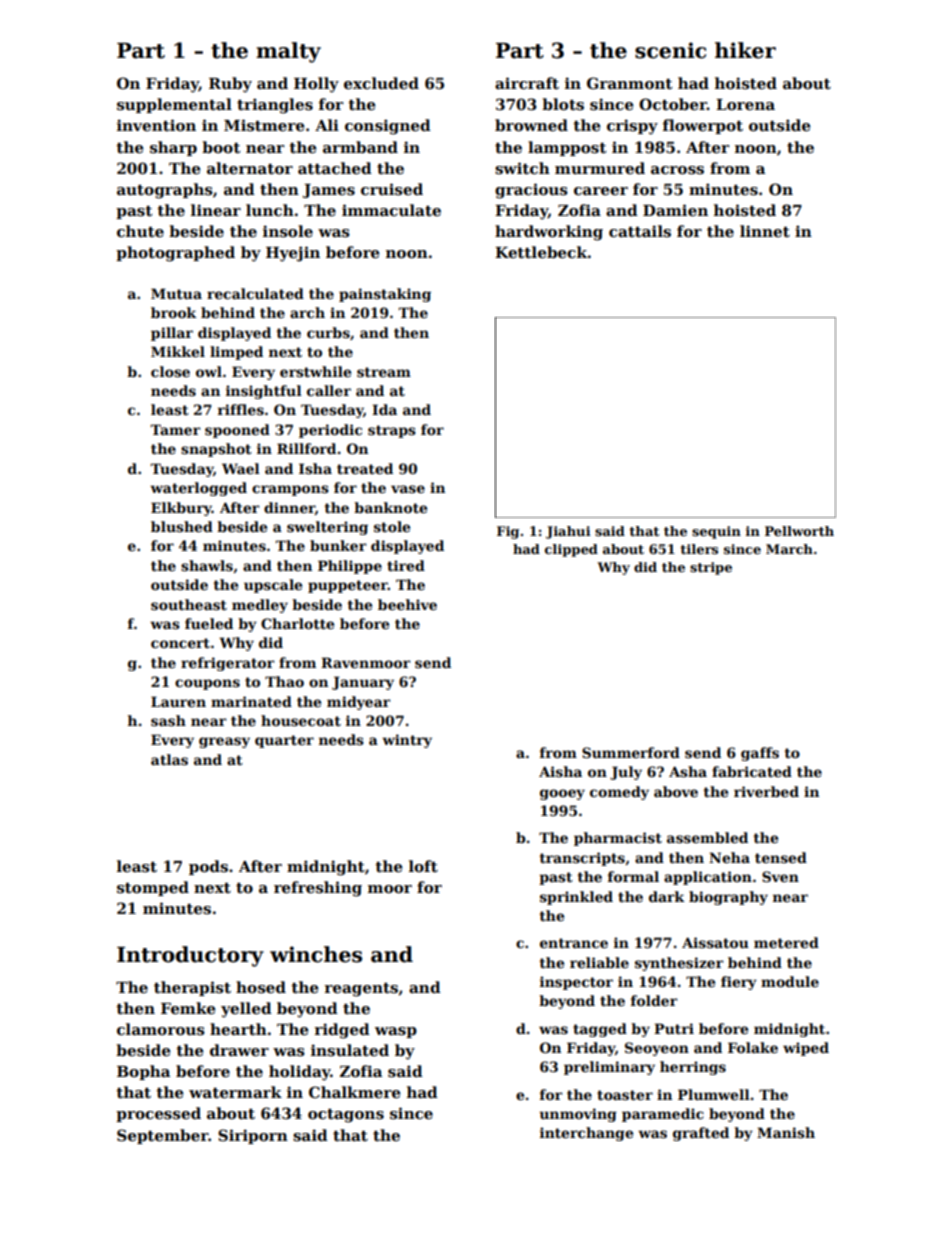 The height and width of the screenshot is (1233, 952). What do you see at coordinates (288, 52) in the screenshot?
I see `malty` at bounding box center [288, 52].
